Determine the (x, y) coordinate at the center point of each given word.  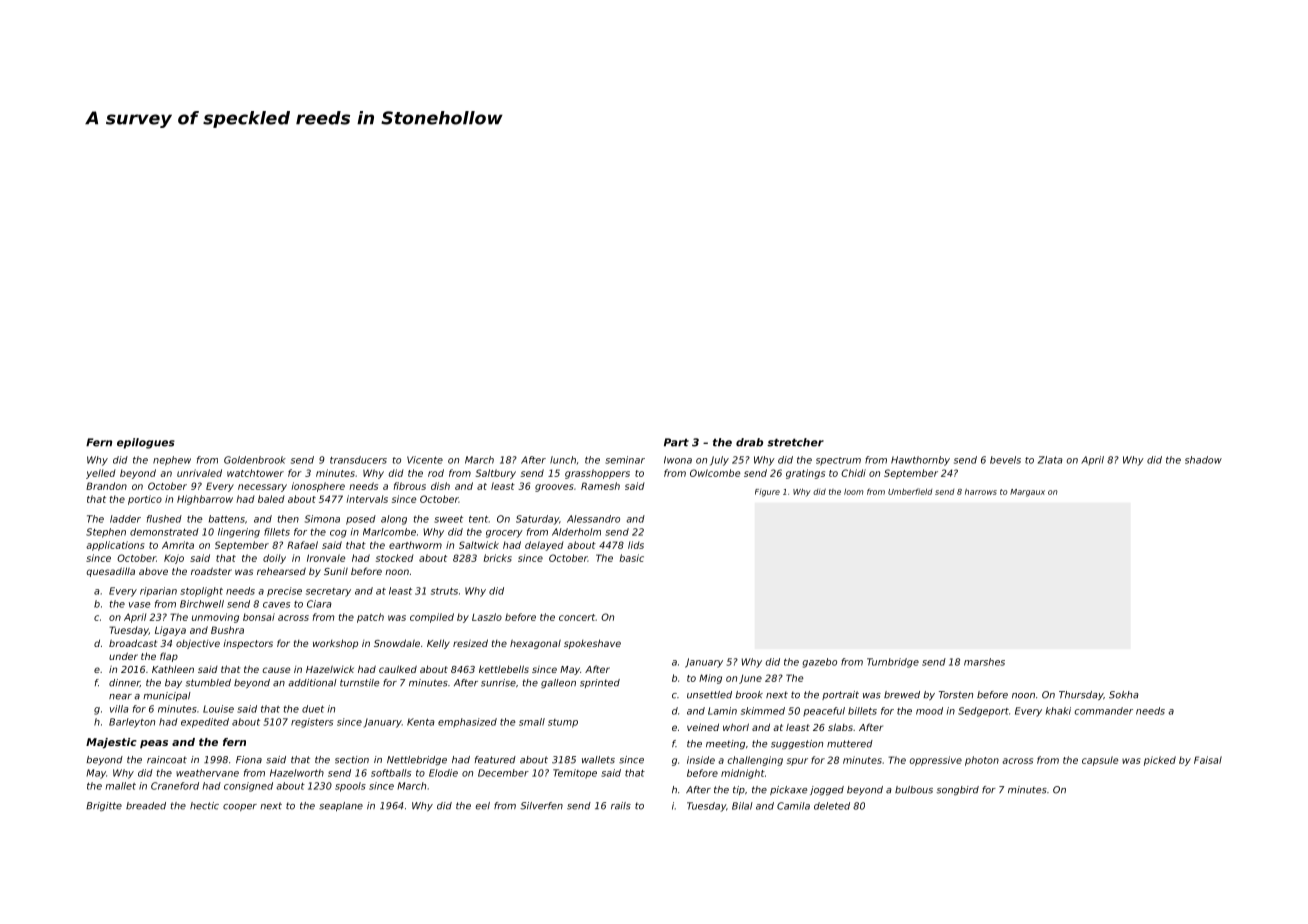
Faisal (1208, 760)
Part (676, 442)
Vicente (425, 460)
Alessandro (593, 519)
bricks (497, 558)
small (532, 722)
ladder (125, 519)
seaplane (341, 806)
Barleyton (132, 723)
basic (631, 558)
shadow (1203, 460)
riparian (158, 591)
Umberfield (910, 491)
